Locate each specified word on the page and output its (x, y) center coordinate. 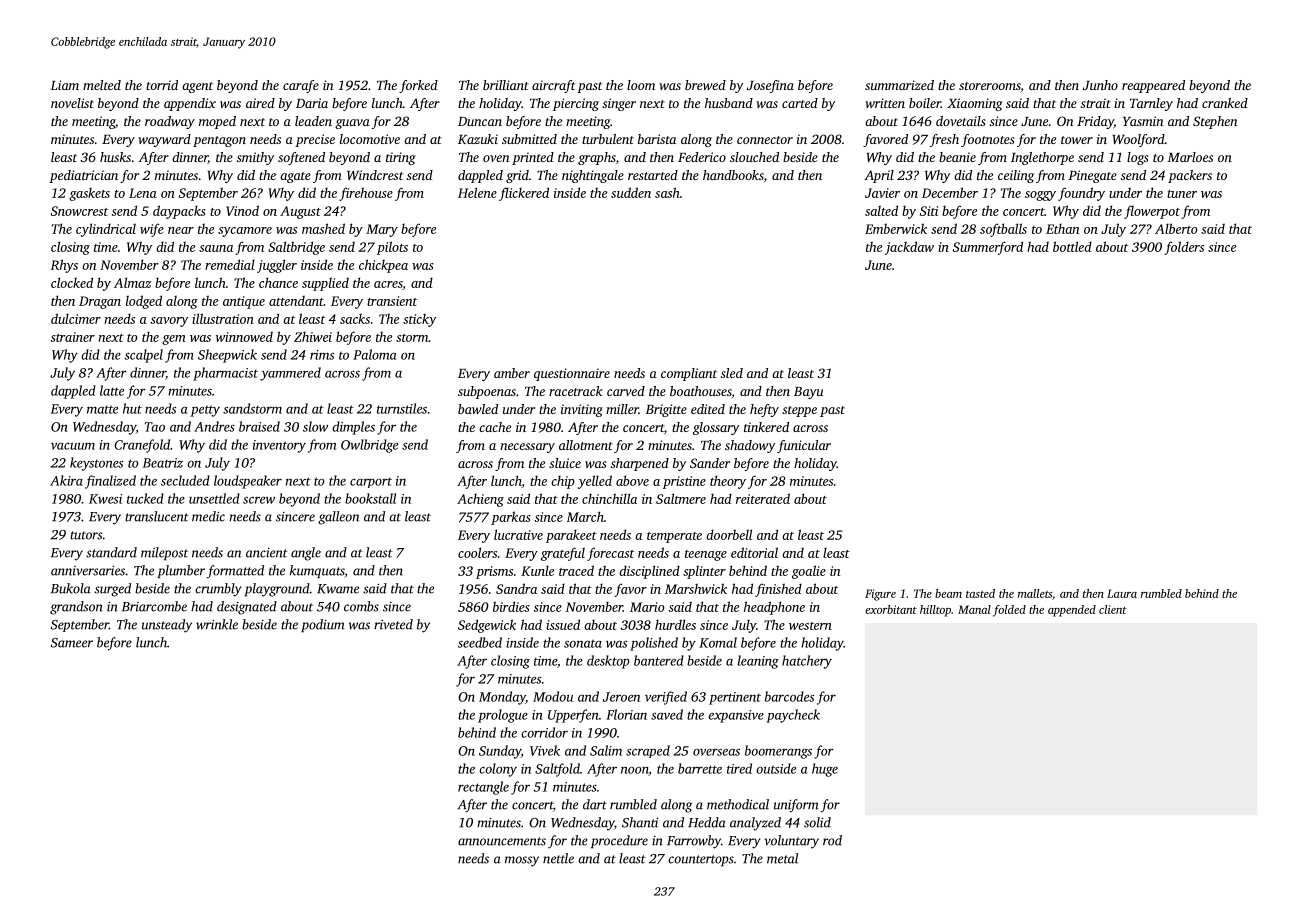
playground (277, 590)
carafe (301, 86)
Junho (1100, 85)
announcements (502, 841)
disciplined (649, 572)
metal (782, 858)
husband (729, 103)
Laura (1122, 593)
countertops (701, 860)
